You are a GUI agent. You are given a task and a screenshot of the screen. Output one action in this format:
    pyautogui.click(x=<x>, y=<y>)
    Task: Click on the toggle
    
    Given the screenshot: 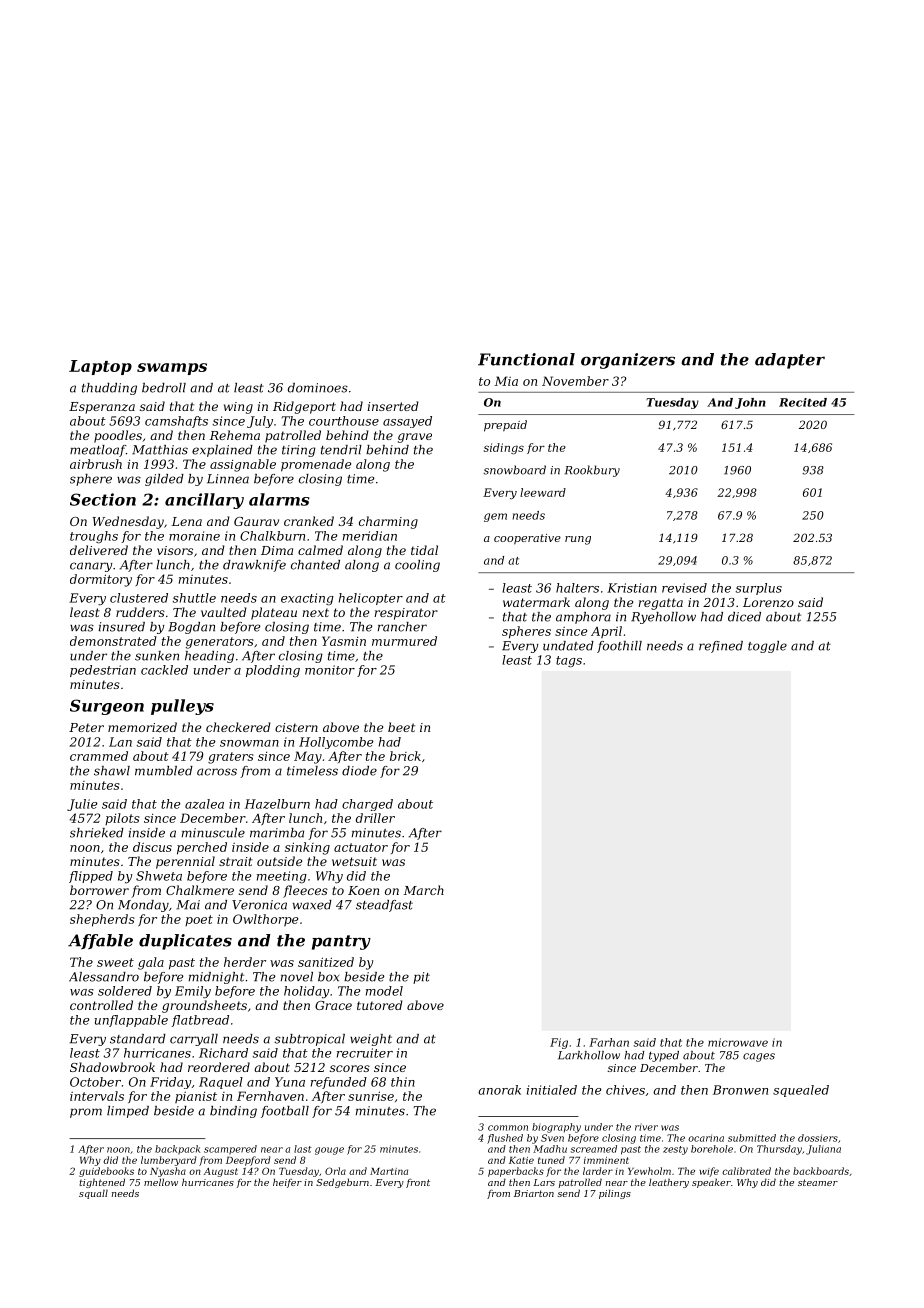 What is the action you would take?
    pyautogui.click(x=767, y=647)
